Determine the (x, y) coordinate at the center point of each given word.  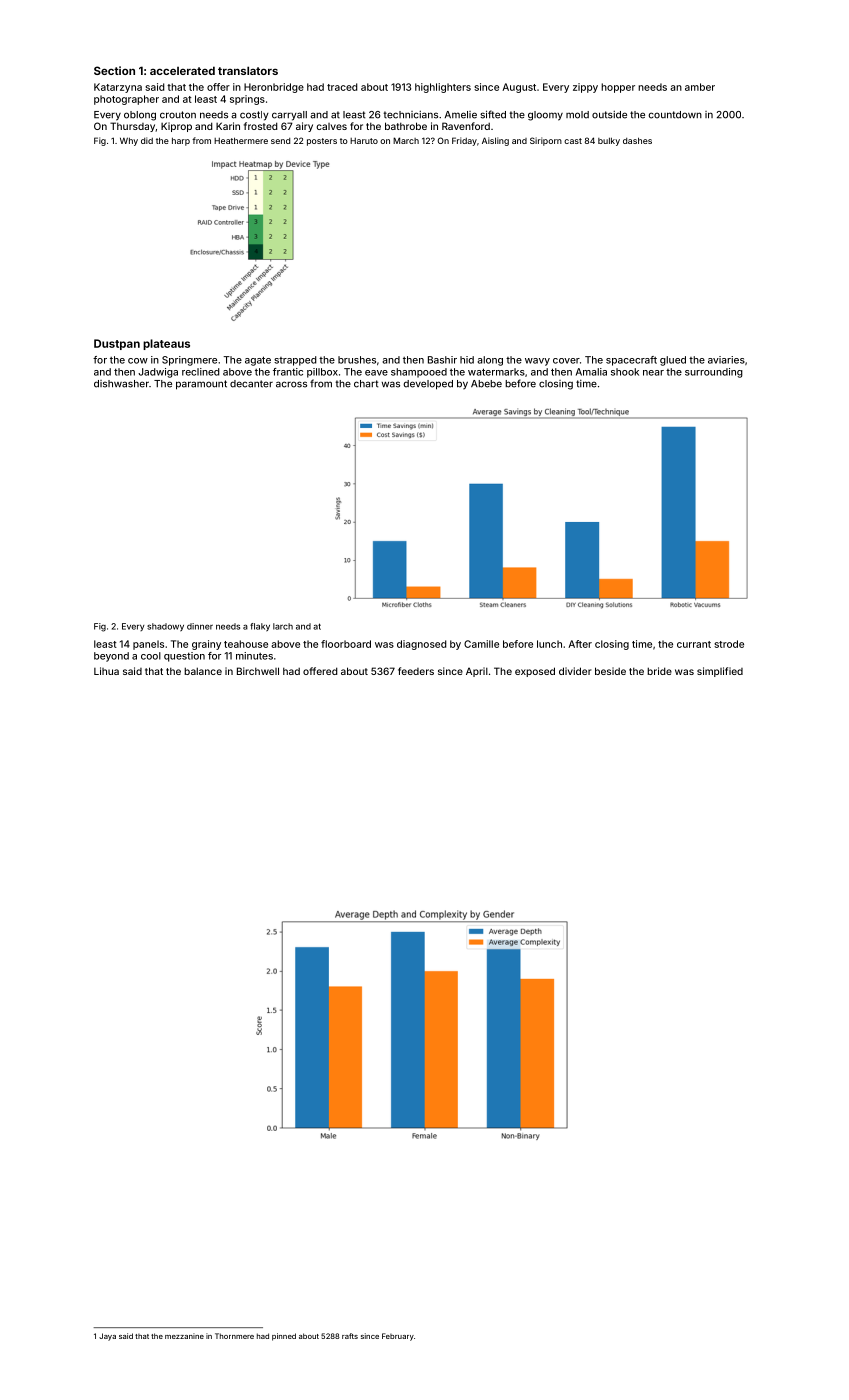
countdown (675, 115)
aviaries (726, 360)
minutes (254, 656)
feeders (416, 671)
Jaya (107, 1337)
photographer (126, 100)
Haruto (364, 141)
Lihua (106, 671)
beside (610, 671)
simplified (720, 672)
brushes (357, 360)
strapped (295, 361)
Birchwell (258, 671)
